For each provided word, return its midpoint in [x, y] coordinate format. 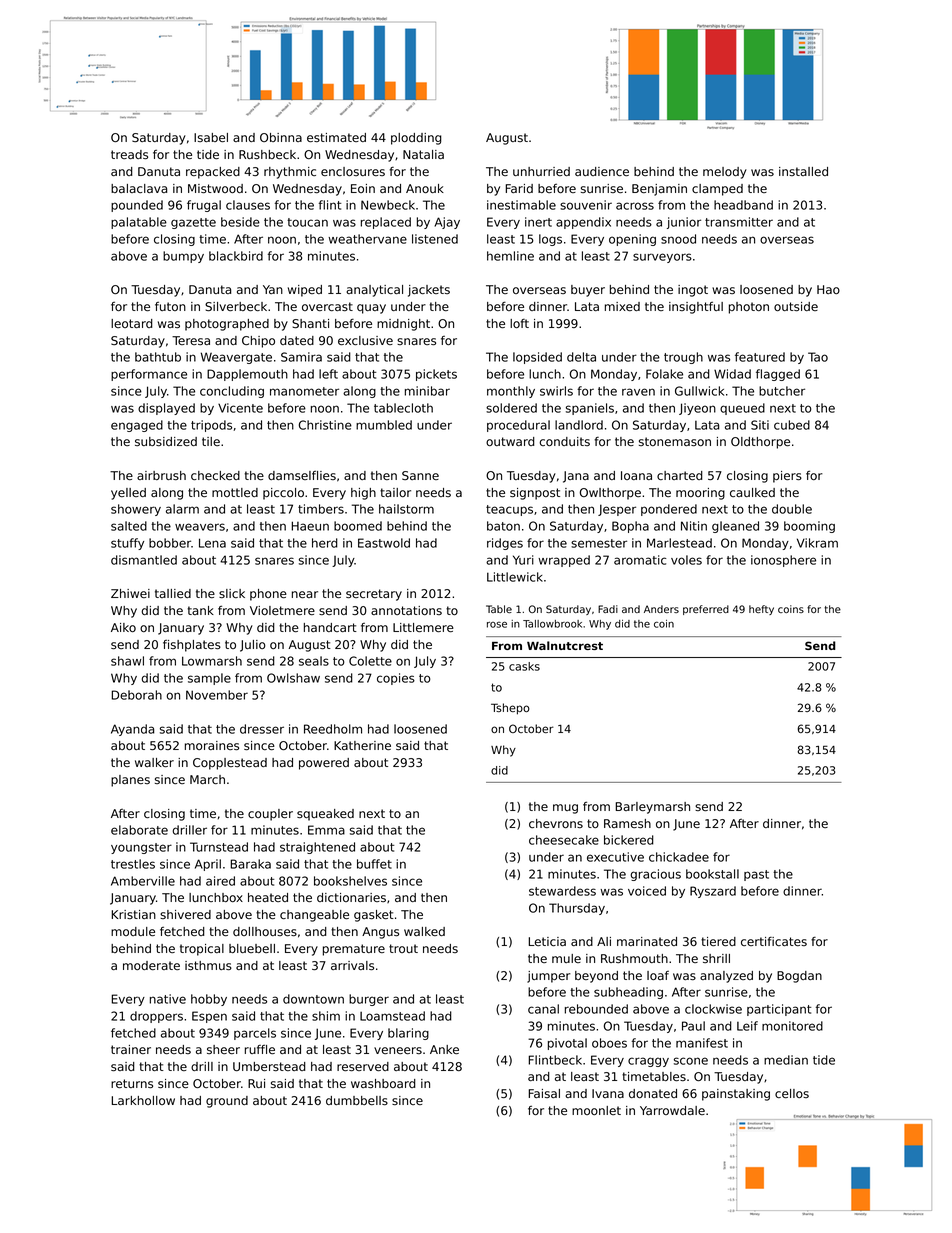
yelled [128, 494]
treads [129, 154]
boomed [358, 526]
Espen [209, 1017]
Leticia [547, 941]
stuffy [127, 544]
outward [510, 441]
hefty [761, 610]
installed [803, 171]
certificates [774, 941]
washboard [383, 1083]
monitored [792, 1026]
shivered [185, 914]
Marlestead [679, 543]
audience [602, 171]
